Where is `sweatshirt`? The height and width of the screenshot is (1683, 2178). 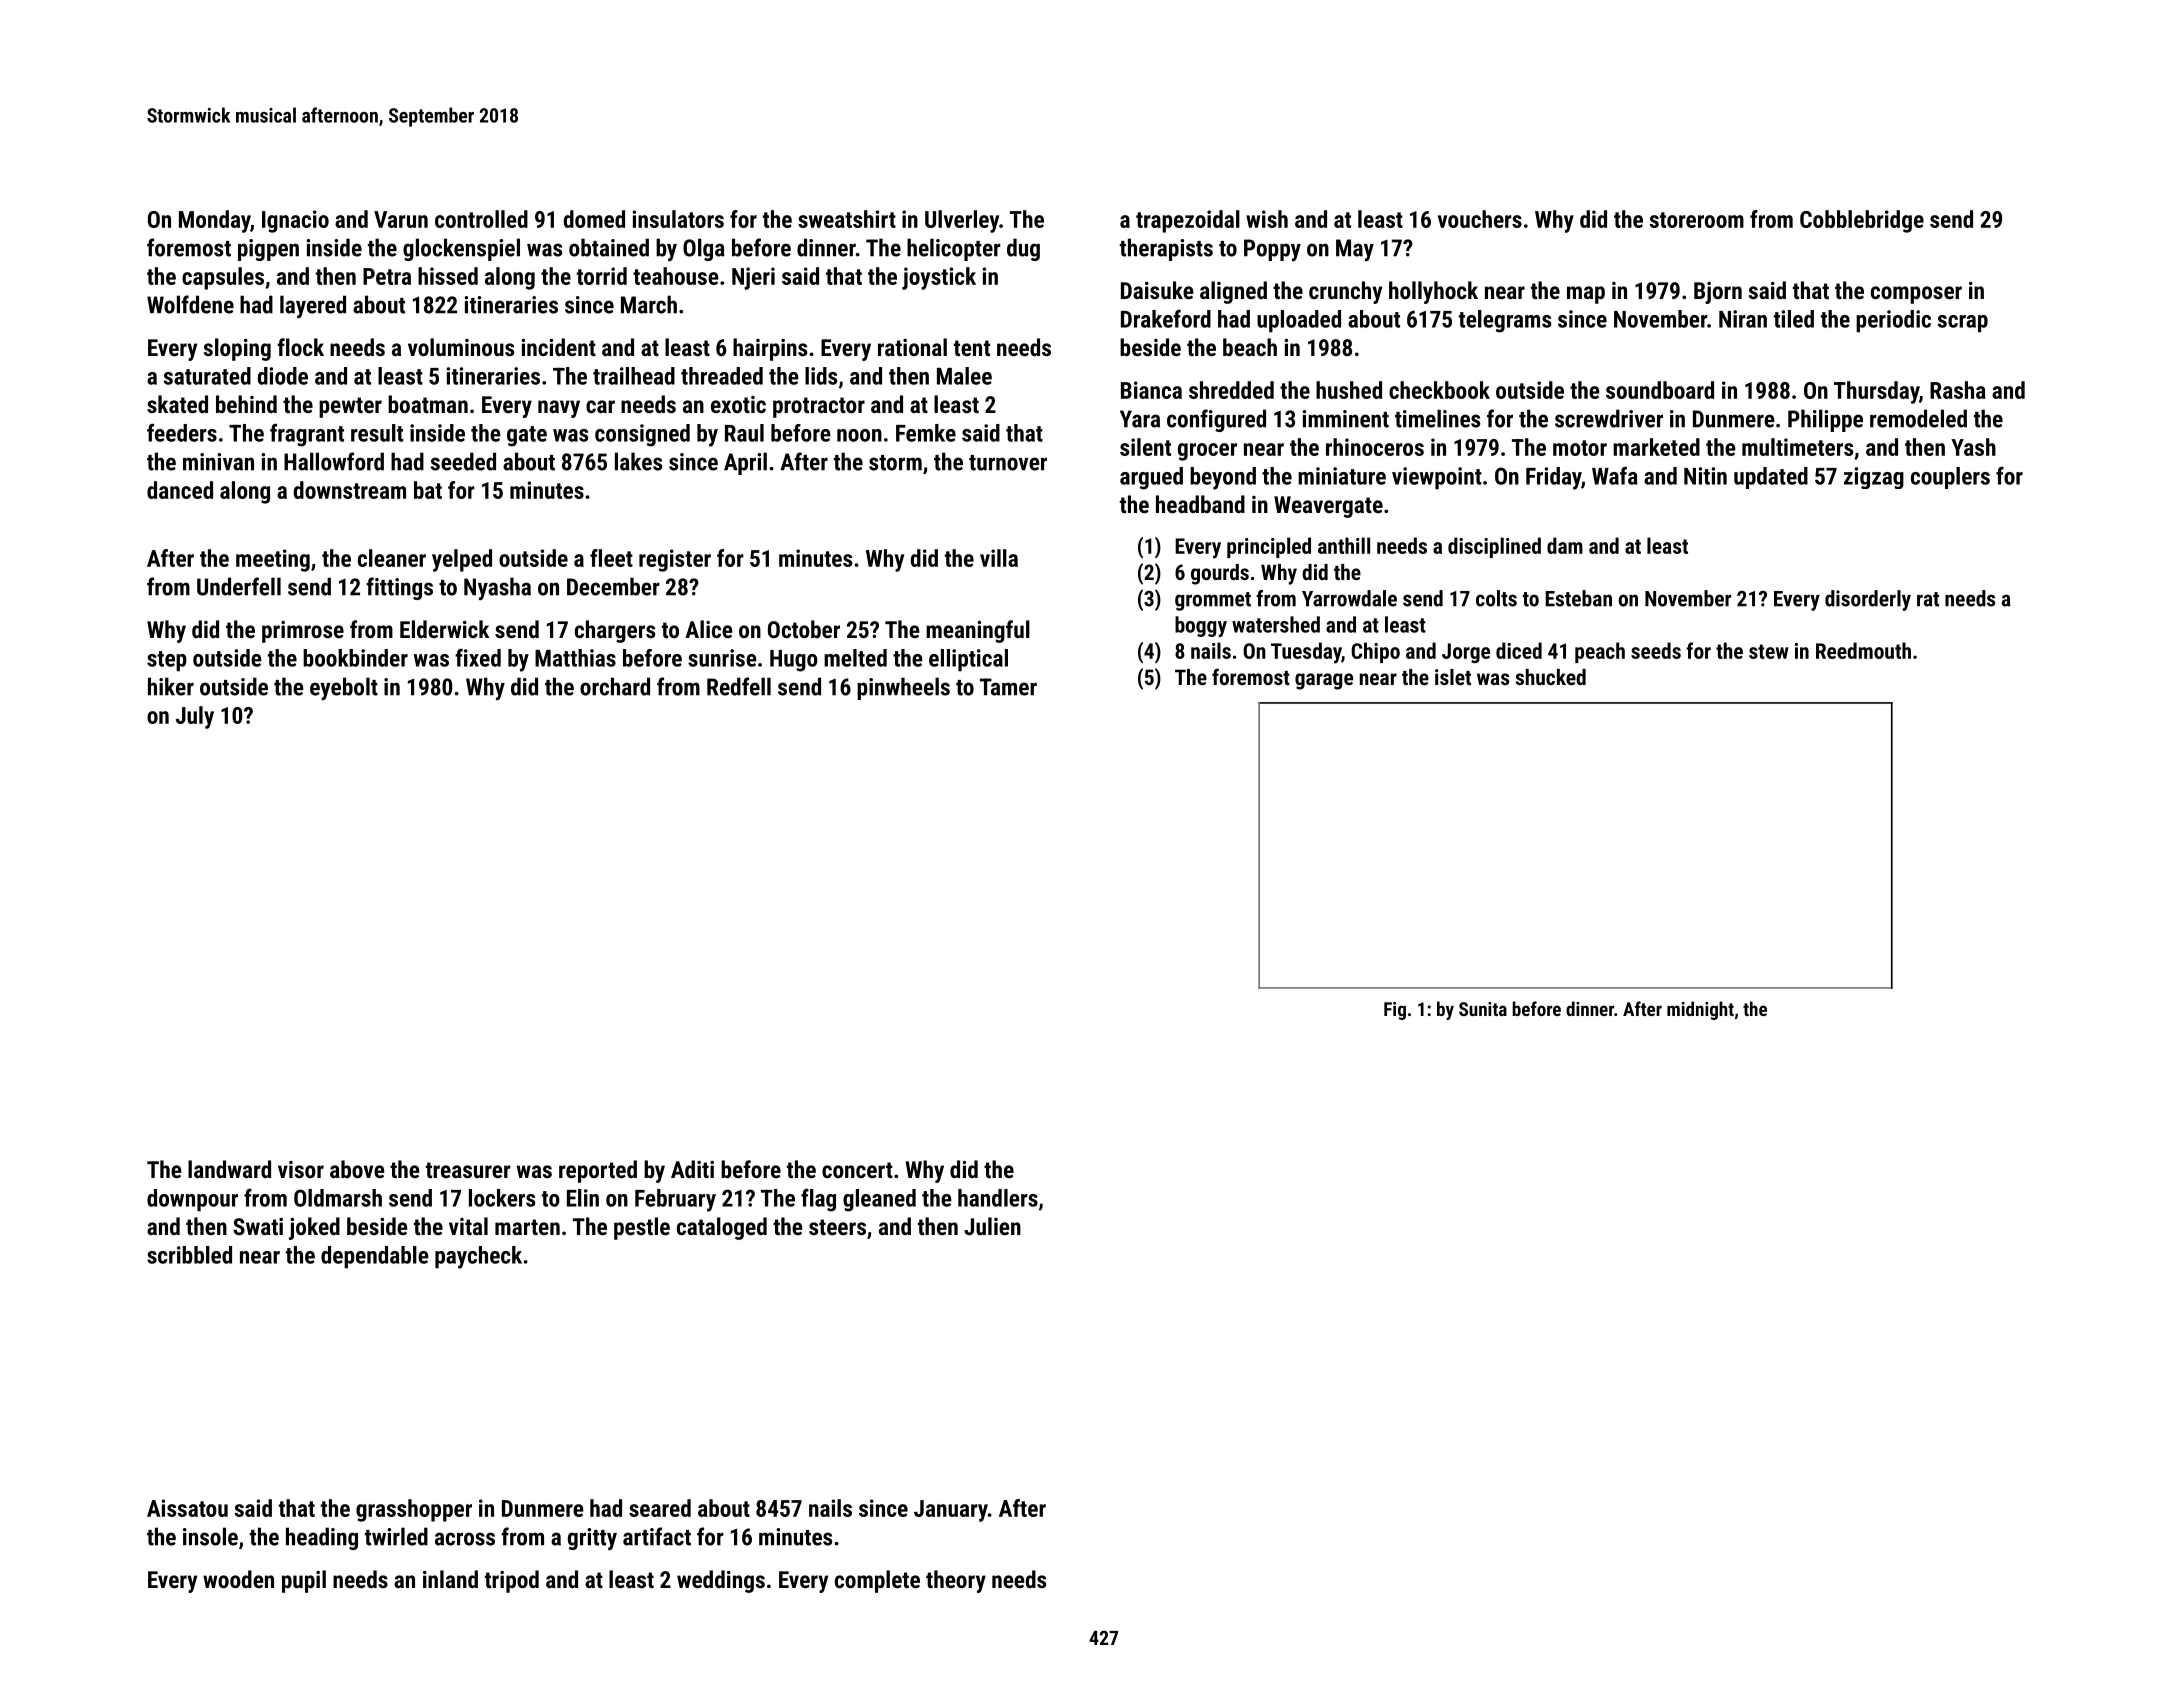 sweatshirt is located at coordinates (847, 219).
